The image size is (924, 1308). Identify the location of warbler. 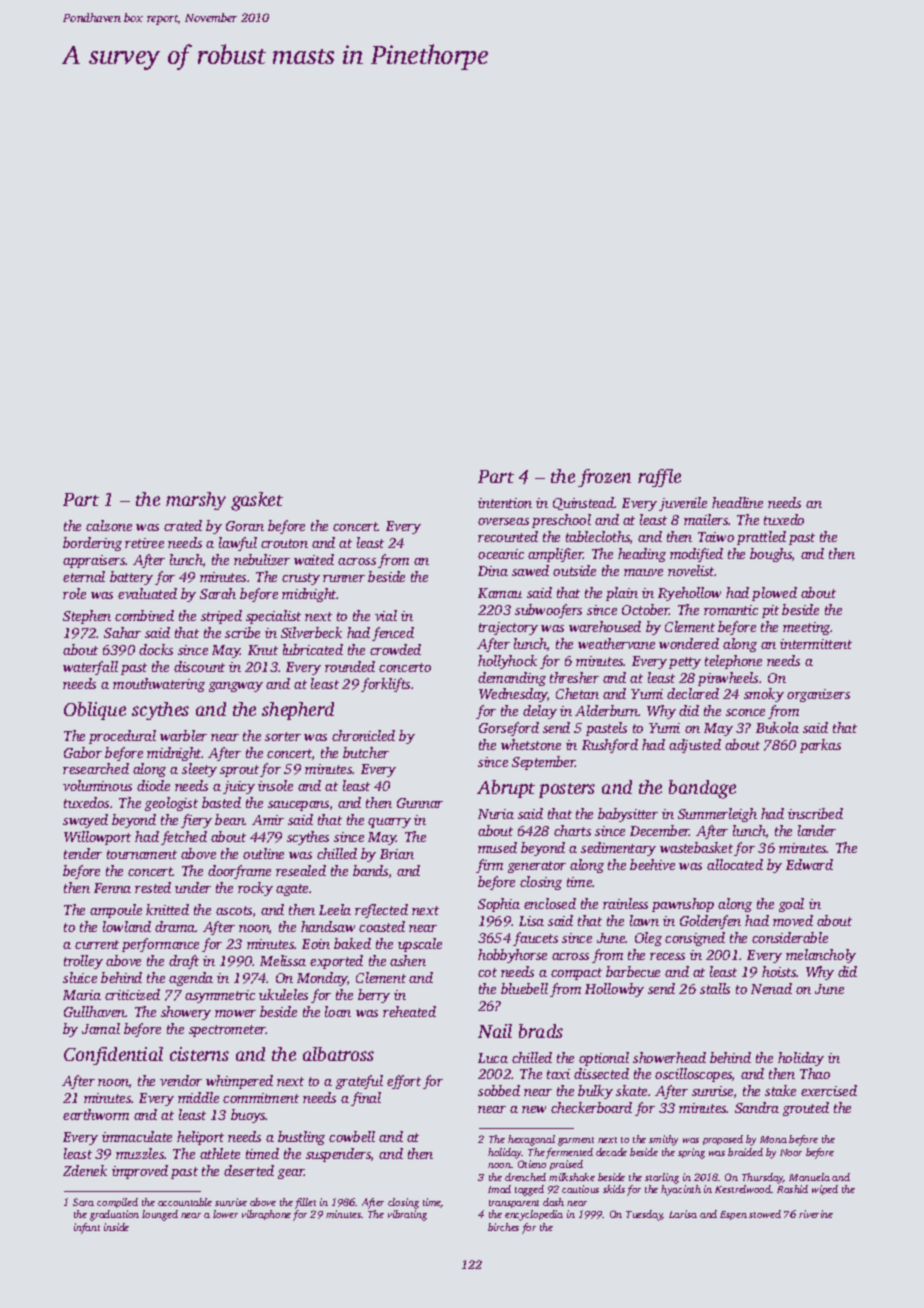
(183, 735).
